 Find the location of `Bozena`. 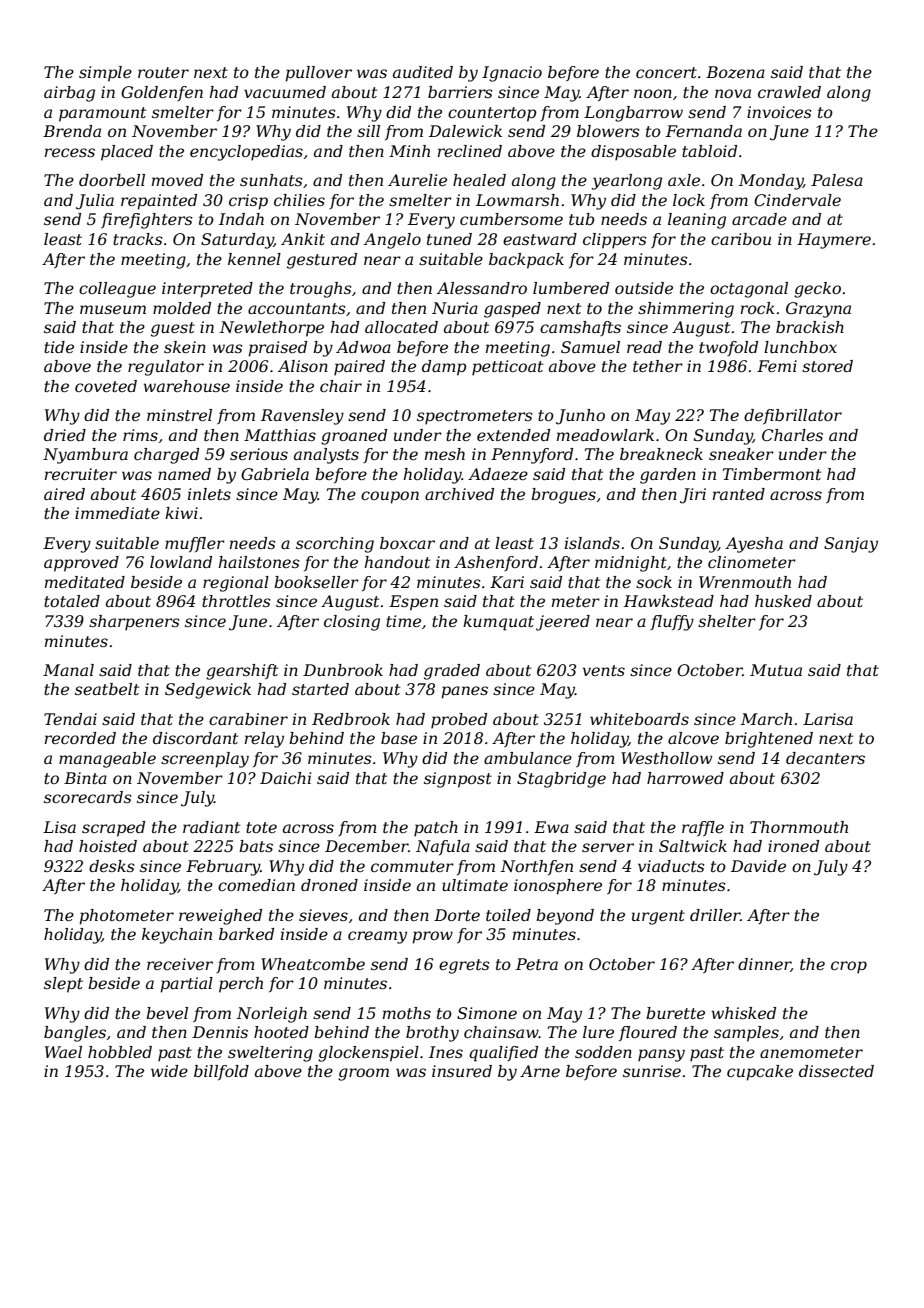

Bozena is located at coordinates (735, 72).
